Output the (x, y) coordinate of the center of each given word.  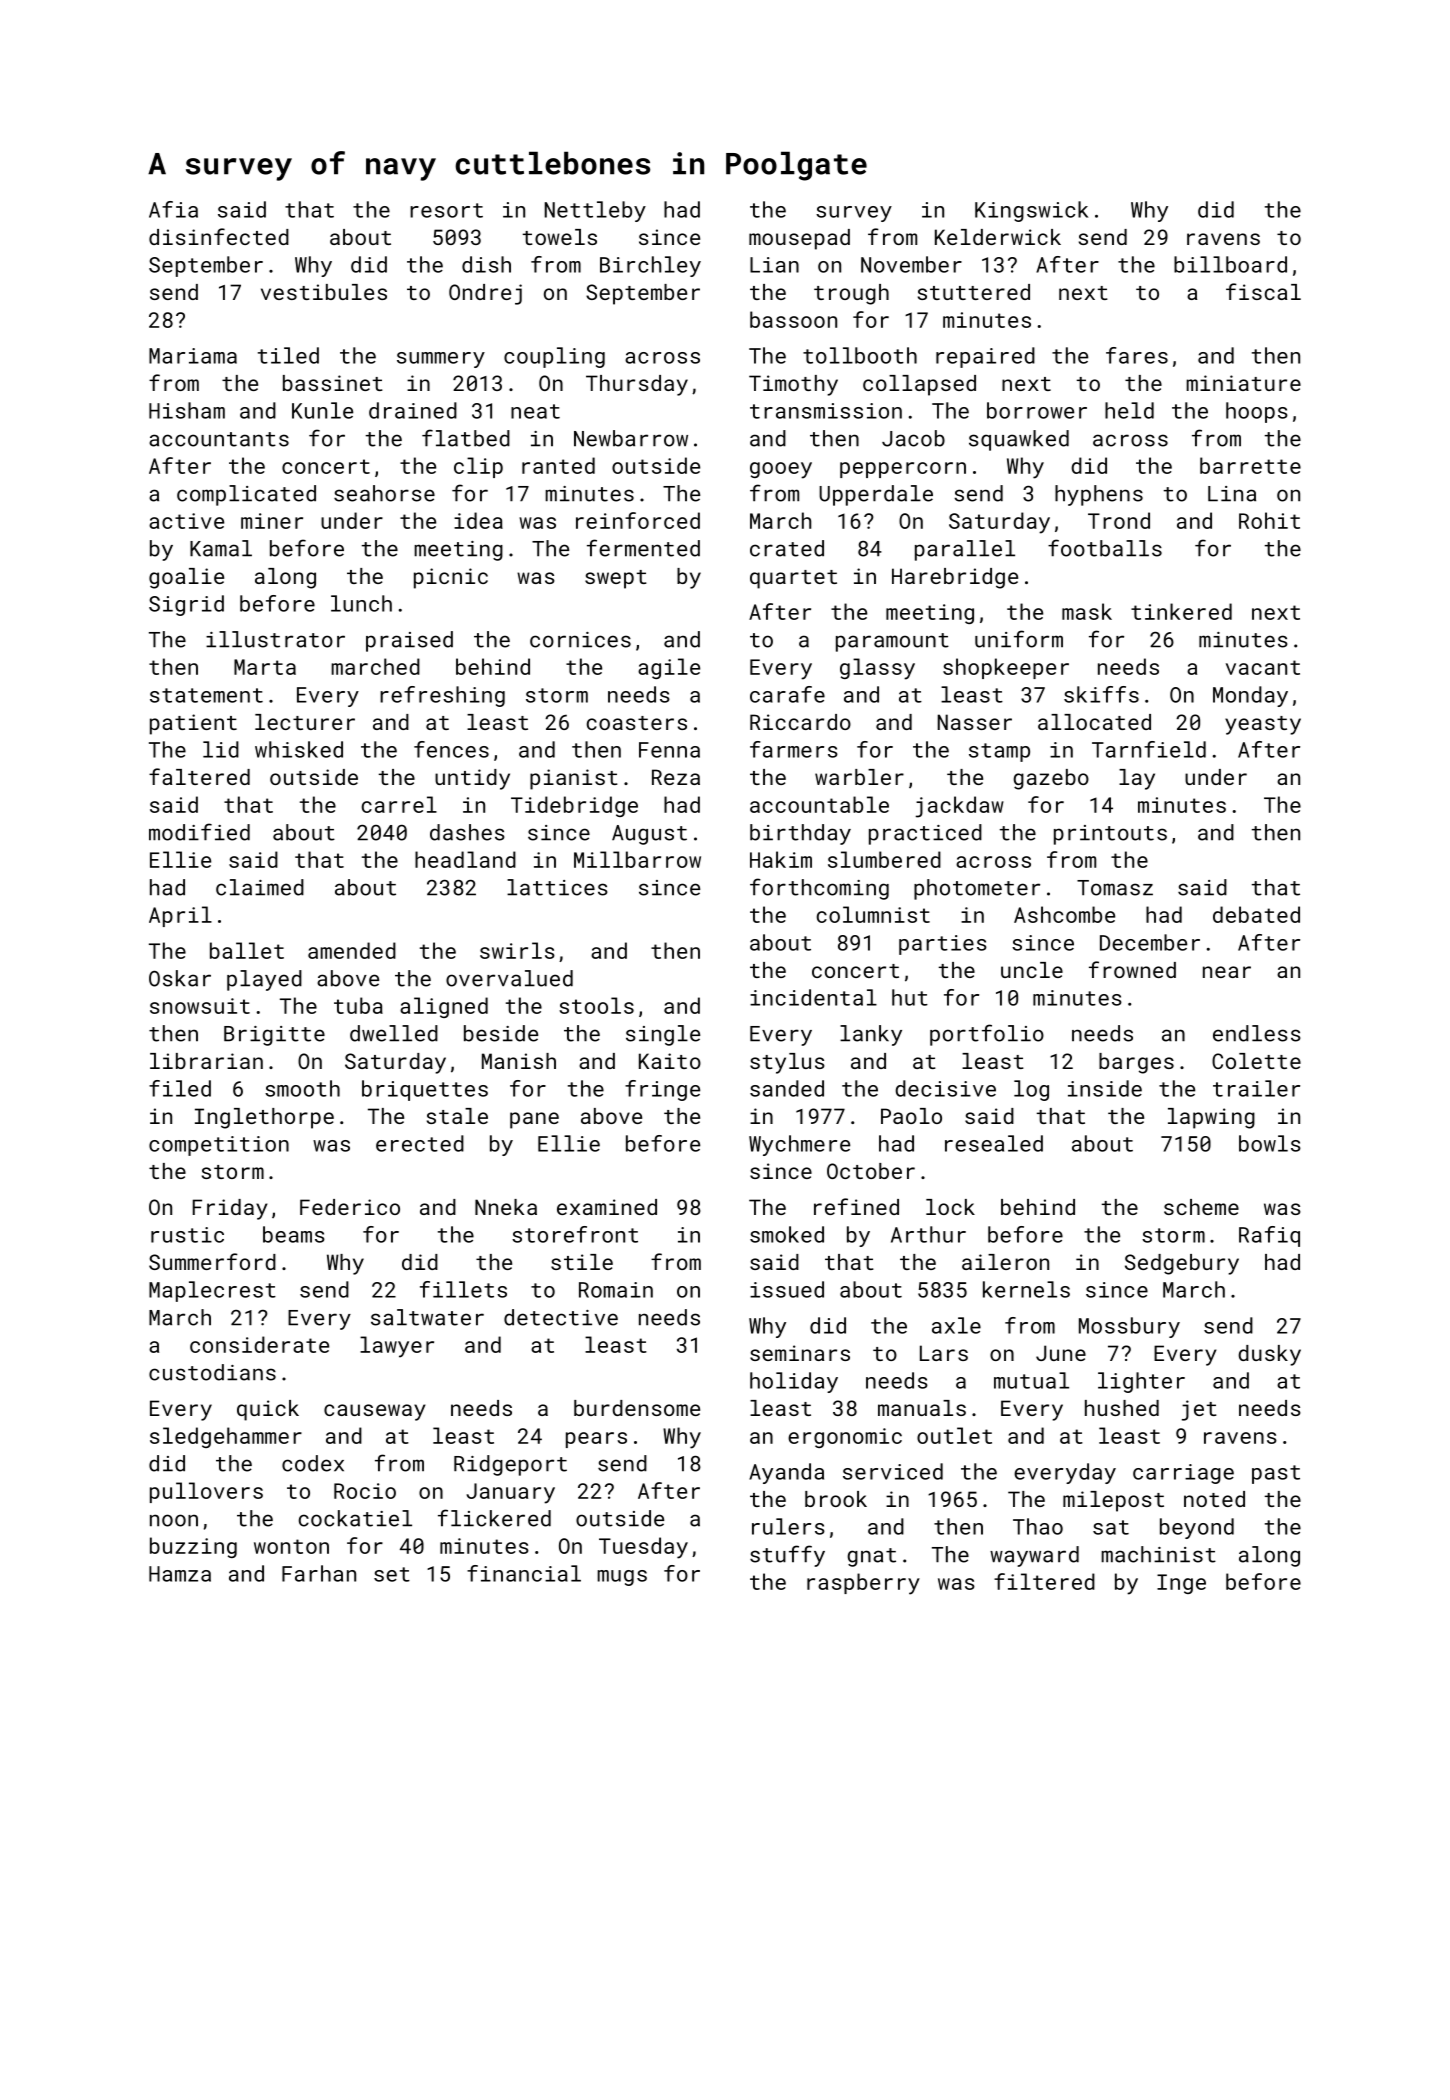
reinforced (638, 520)
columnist (873, 914)
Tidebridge (574, 806)
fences (451, 749)
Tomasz (1115, 888)
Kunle (322, 410)
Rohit (1269, 520)
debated (1256, 914)
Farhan (319, 1573)
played (264, 980)
